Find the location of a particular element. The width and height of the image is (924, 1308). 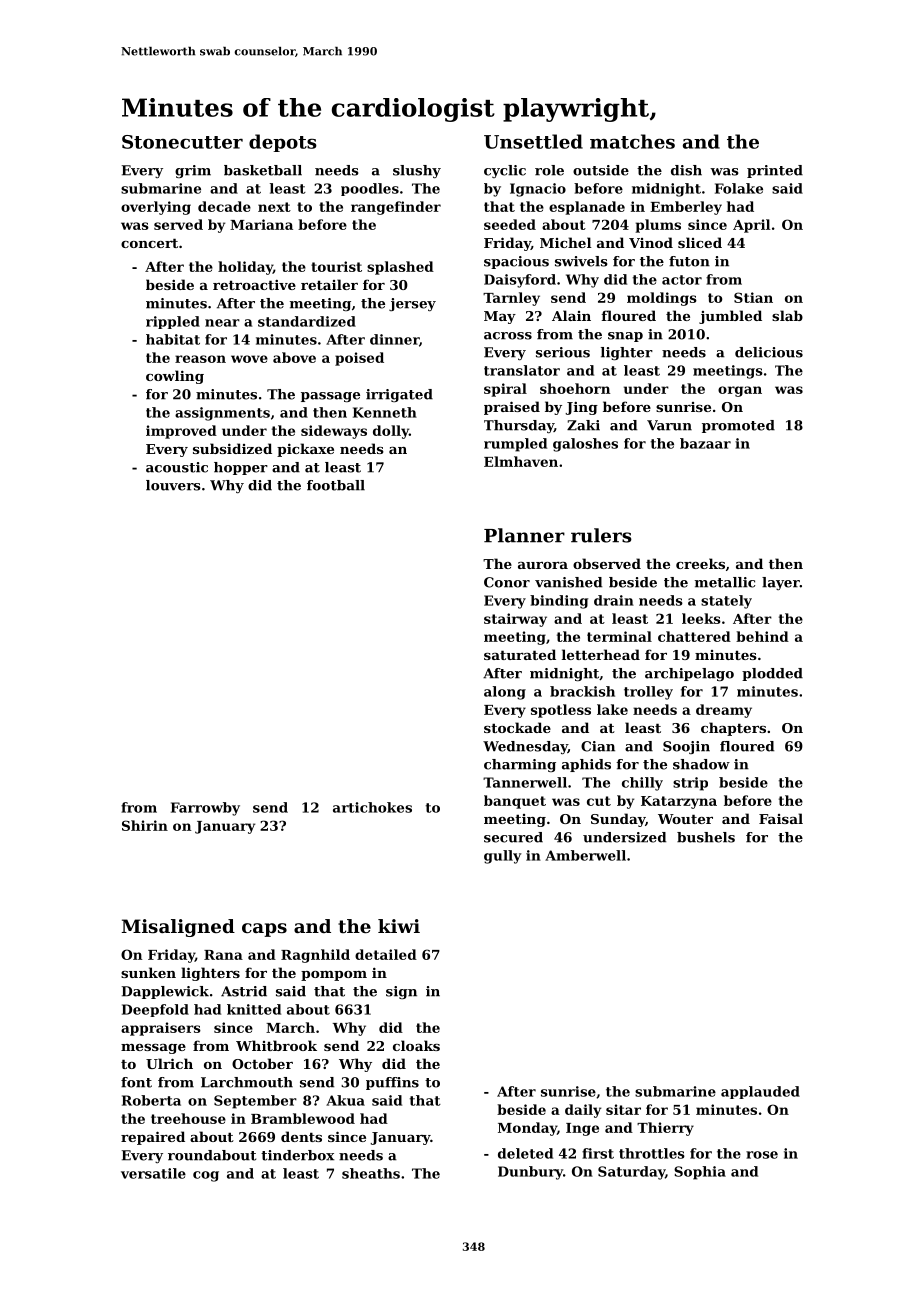

daily is located at coordinates (583, 1111).
